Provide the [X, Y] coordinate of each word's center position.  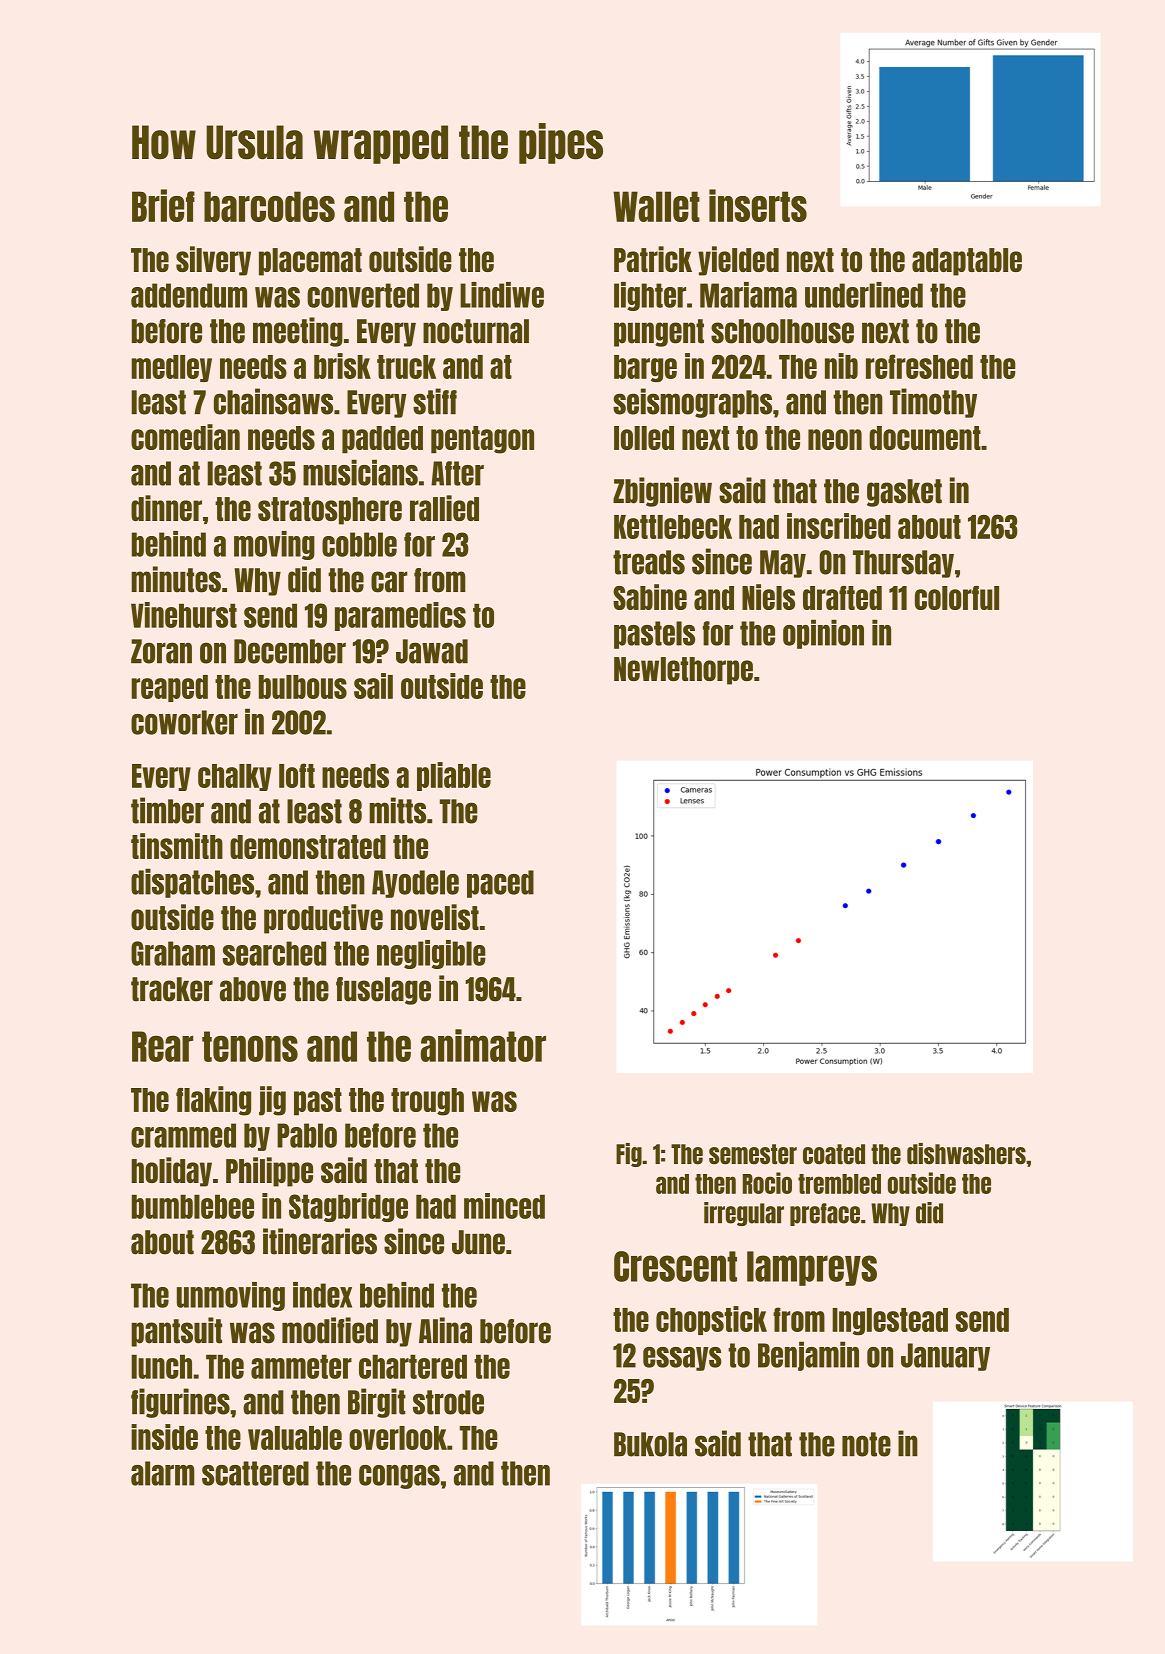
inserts [758, 205]
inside [164, 1437]
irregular [744, 1214]
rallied [444, 508]
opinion [823, 634]
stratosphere [330, 511]
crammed [183, 1135]
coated [834, 1154]
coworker [184, 722]
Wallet [656, 206]
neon [835, 439]
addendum [189, 295]
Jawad [432, 651]
